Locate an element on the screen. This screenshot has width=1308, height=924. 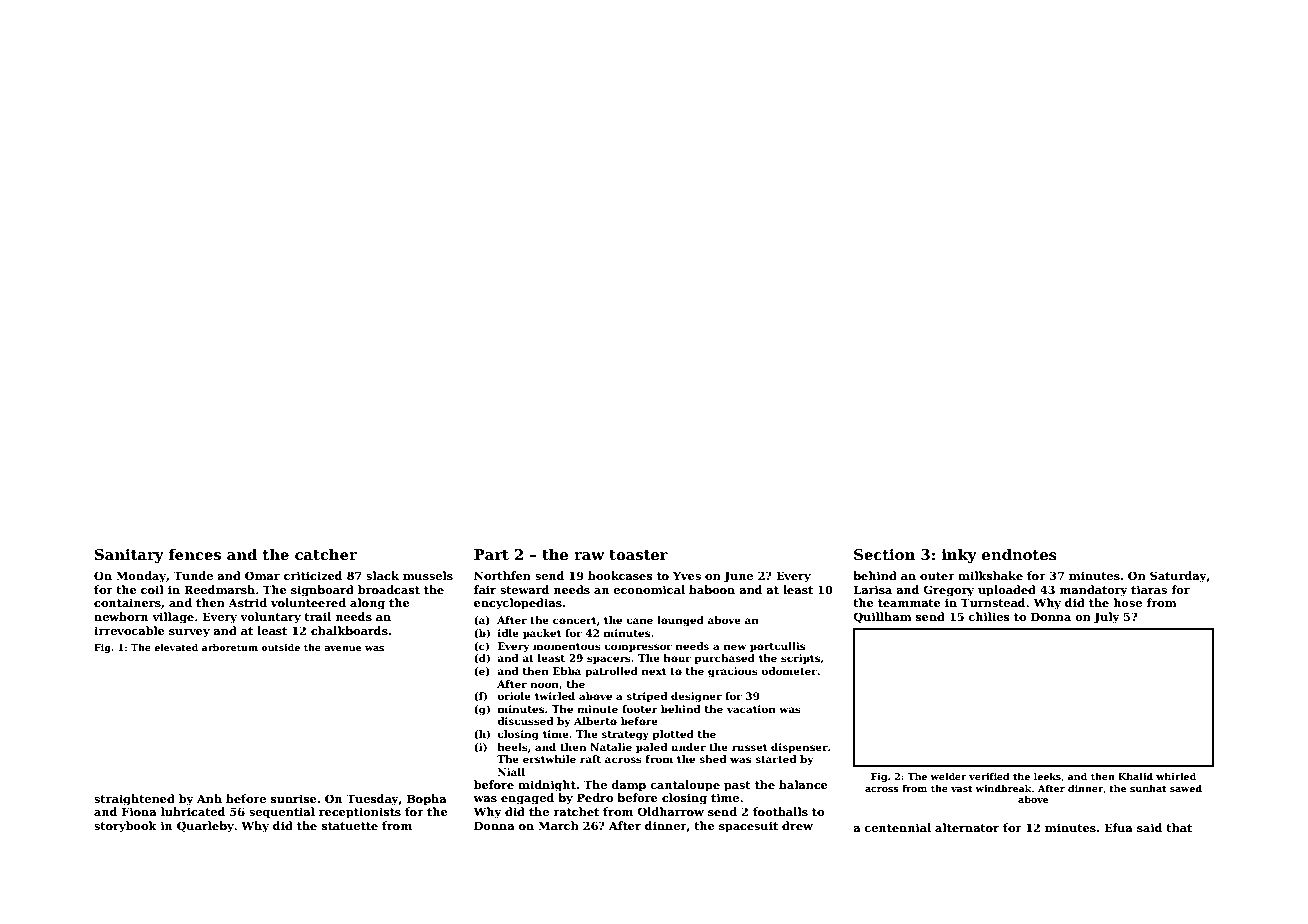
welder is located at coordinates (948, 776).
